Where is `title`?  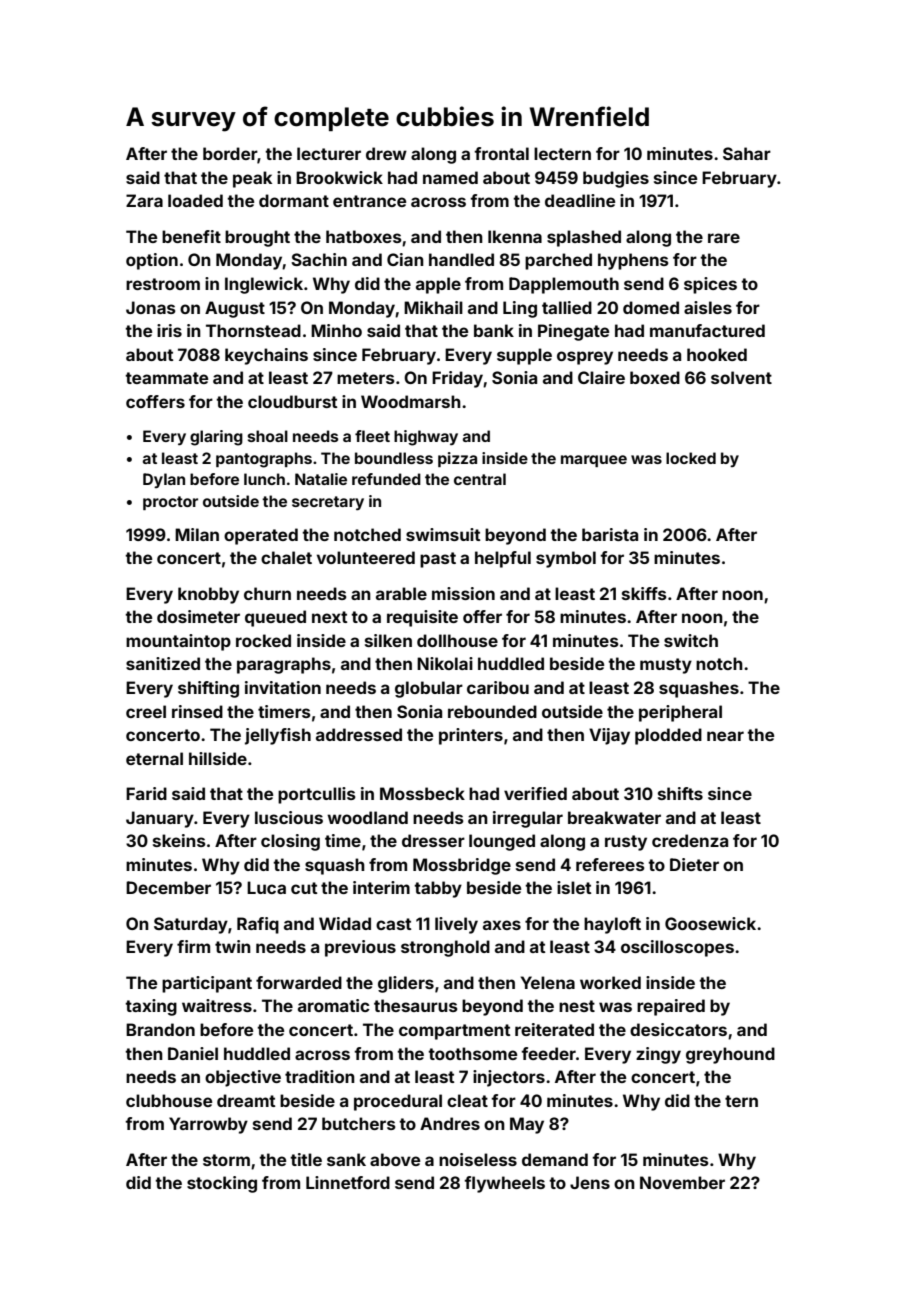
title is located at coordinates (306, 1159).
